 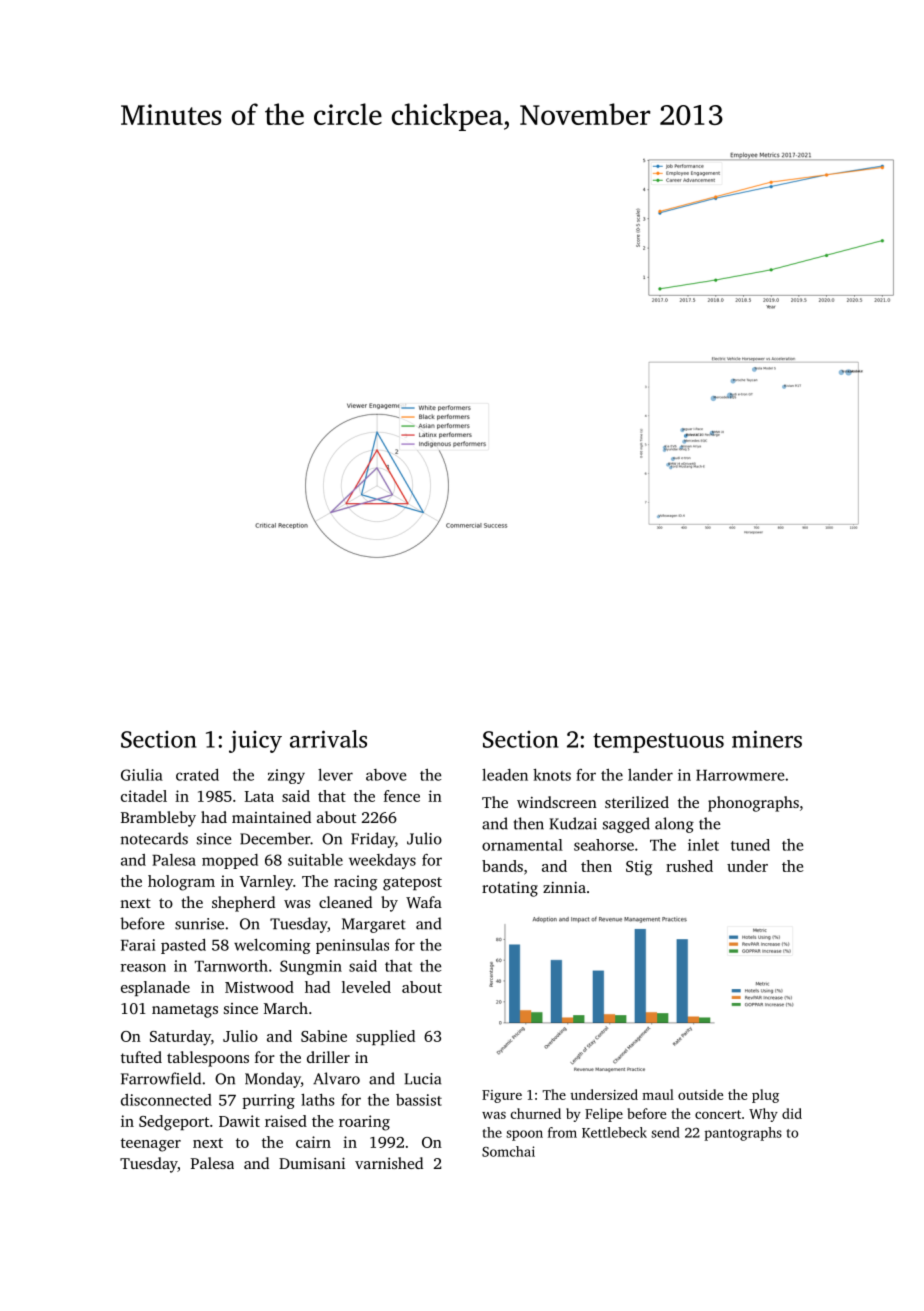 What do you see at coordinates (604, 1115) in the document?
I see `Felipe` at bounding box center [604, 1115].
